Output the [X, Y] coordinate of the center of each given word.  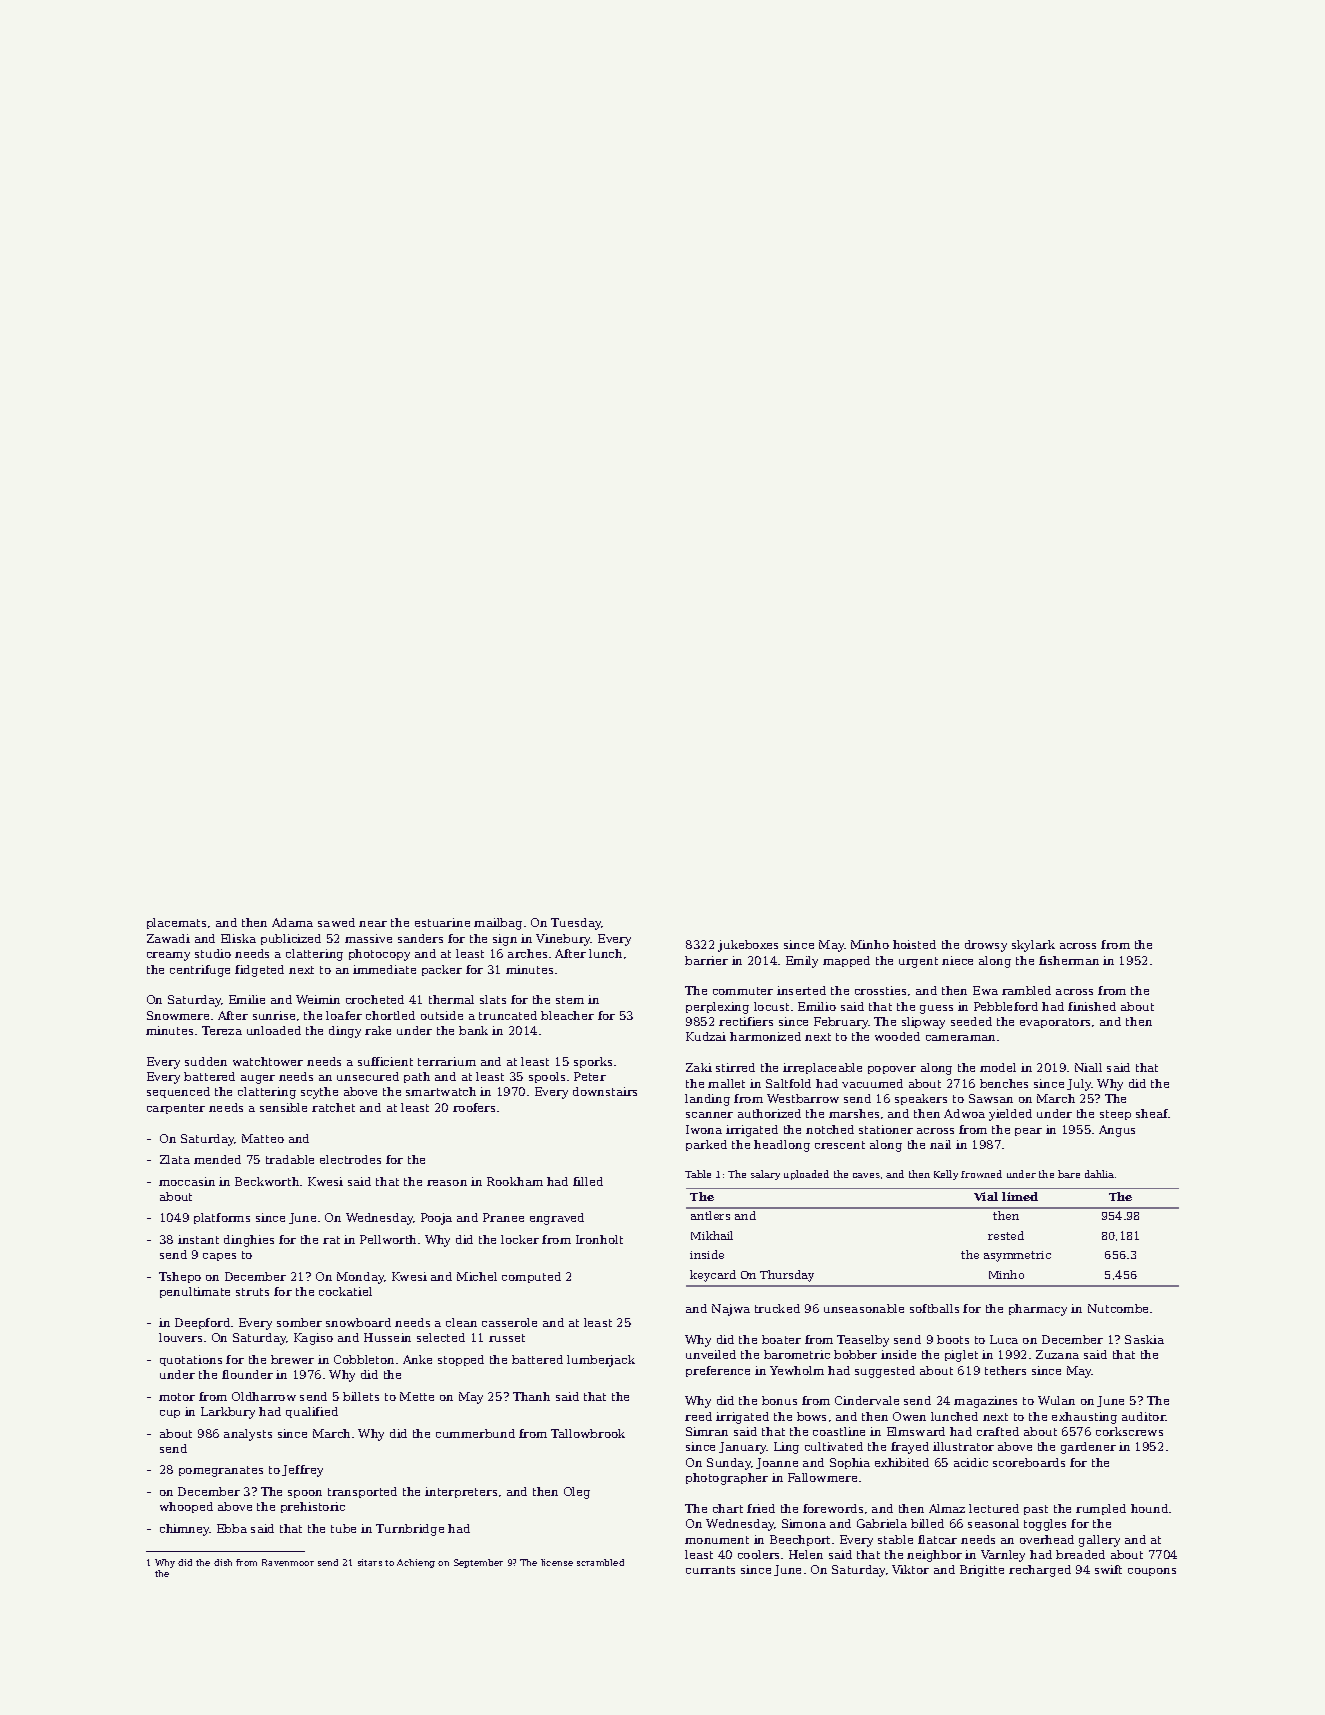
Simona [804, 1523]
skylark [1033, 946]
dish [223, 1562]
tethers [1005, 1370]
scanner [709, 1115]
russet [507, 1338]
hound [1149, 1508]
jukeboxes [748, 946]
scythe [319, 1093]
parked [706, 1145]
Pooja [436, 1219]
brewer [292, 1359]
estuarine [442, 922]
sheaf [1152, 1113]
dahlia [1099, 1174]
